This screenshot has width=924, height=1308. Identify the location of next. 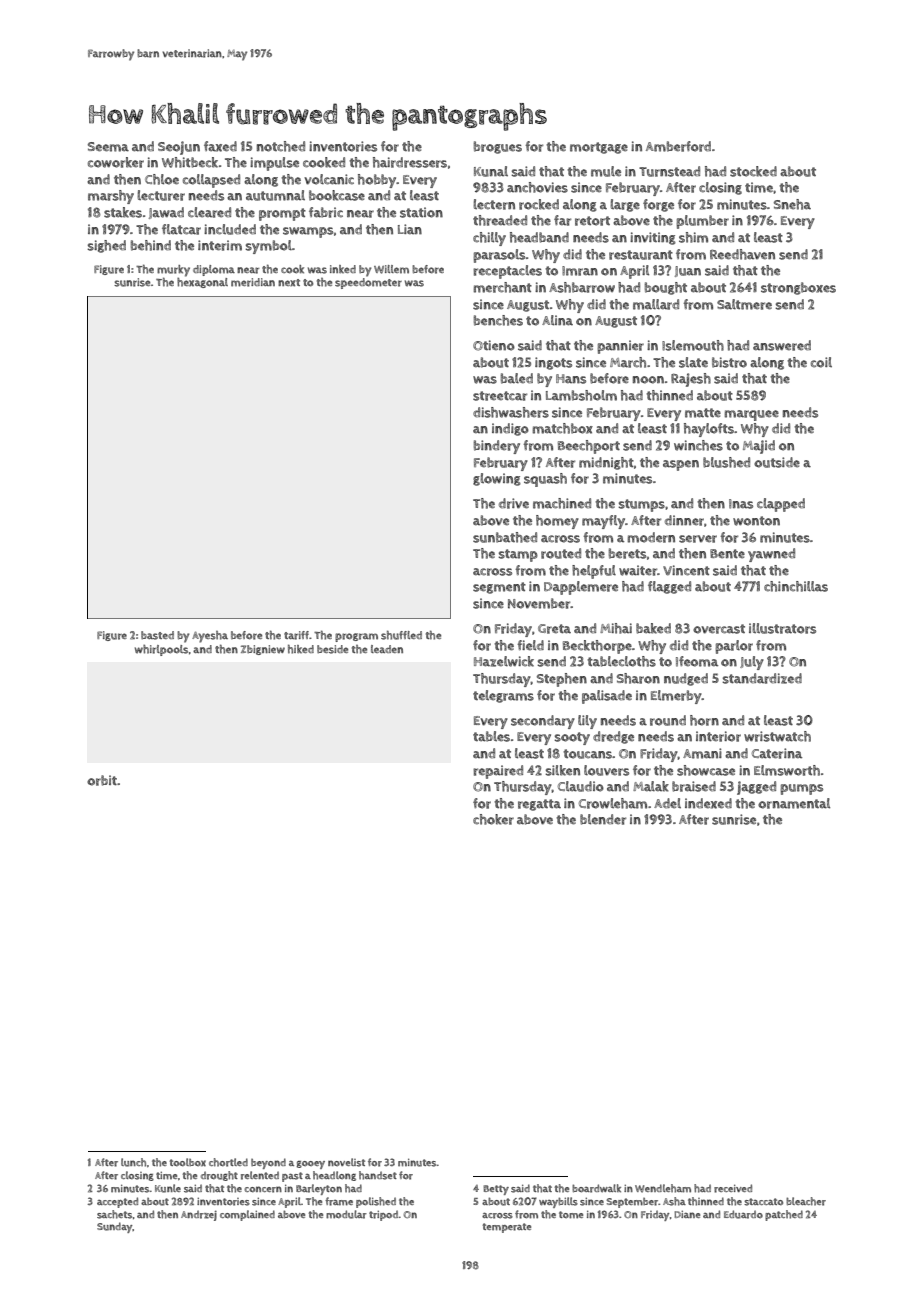
(289, 283).
